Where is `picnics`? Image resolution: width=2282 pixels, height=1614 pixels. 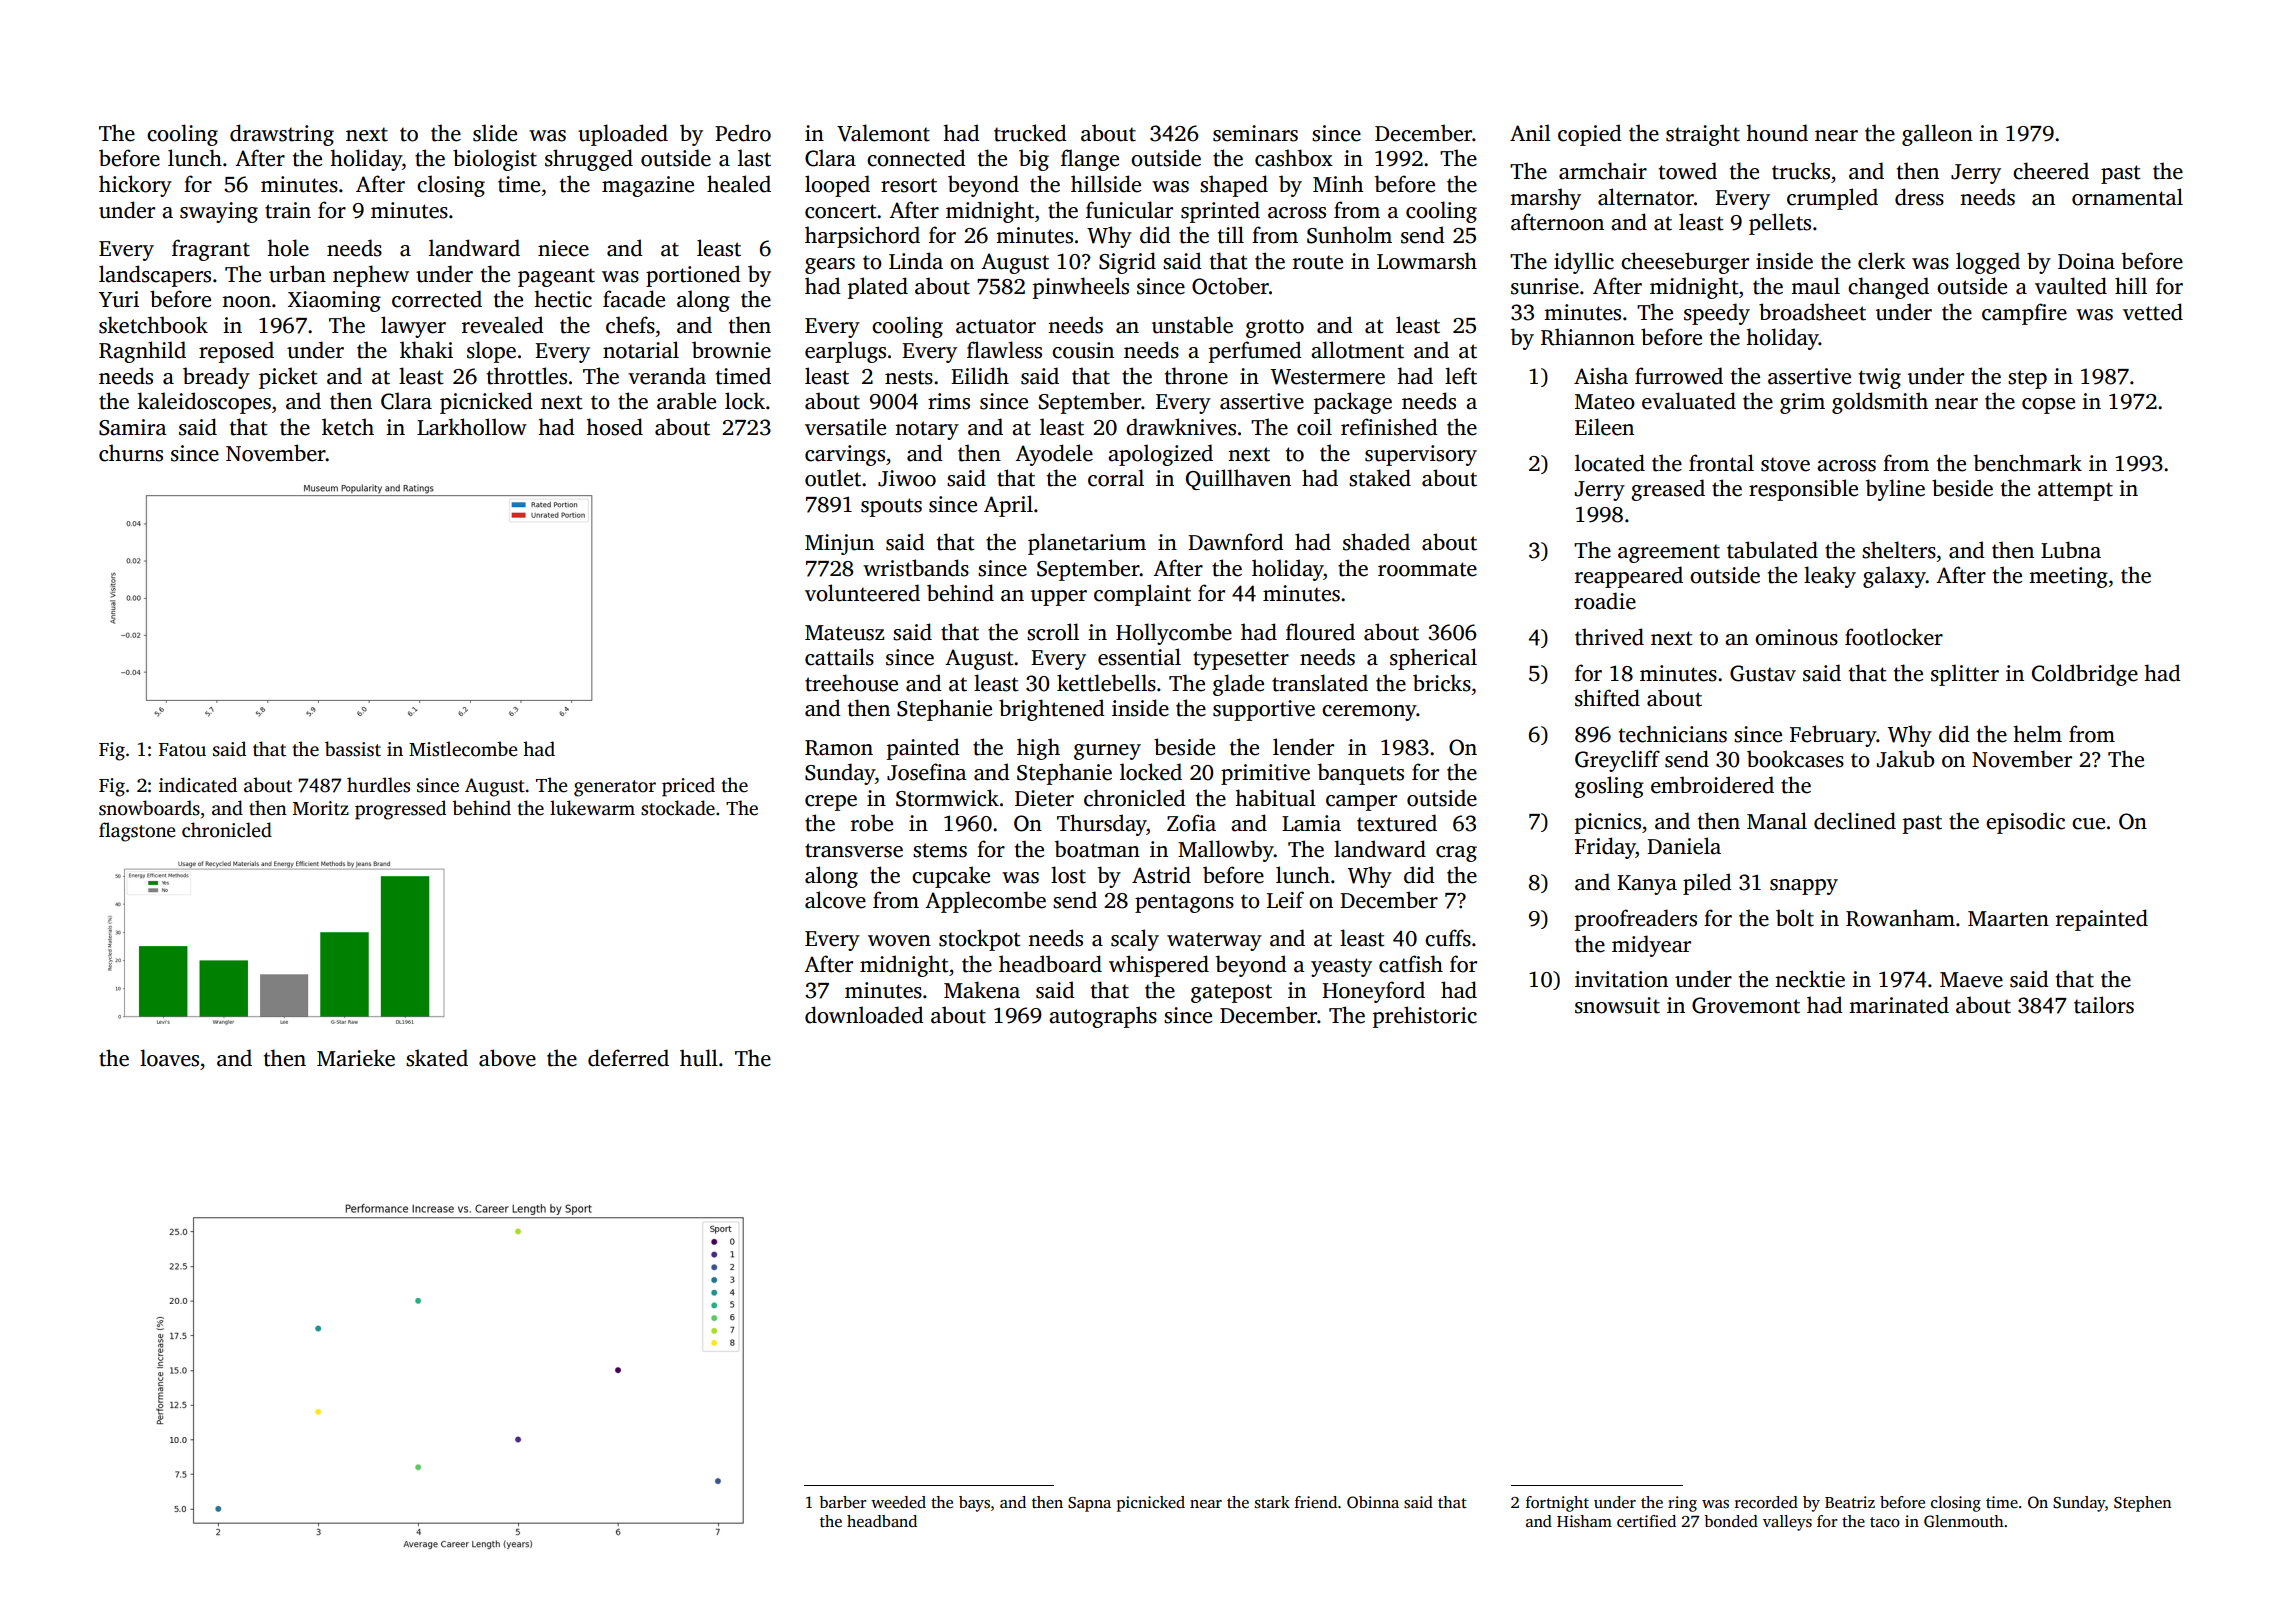
picnics is located at coordinates (1608, 823).
